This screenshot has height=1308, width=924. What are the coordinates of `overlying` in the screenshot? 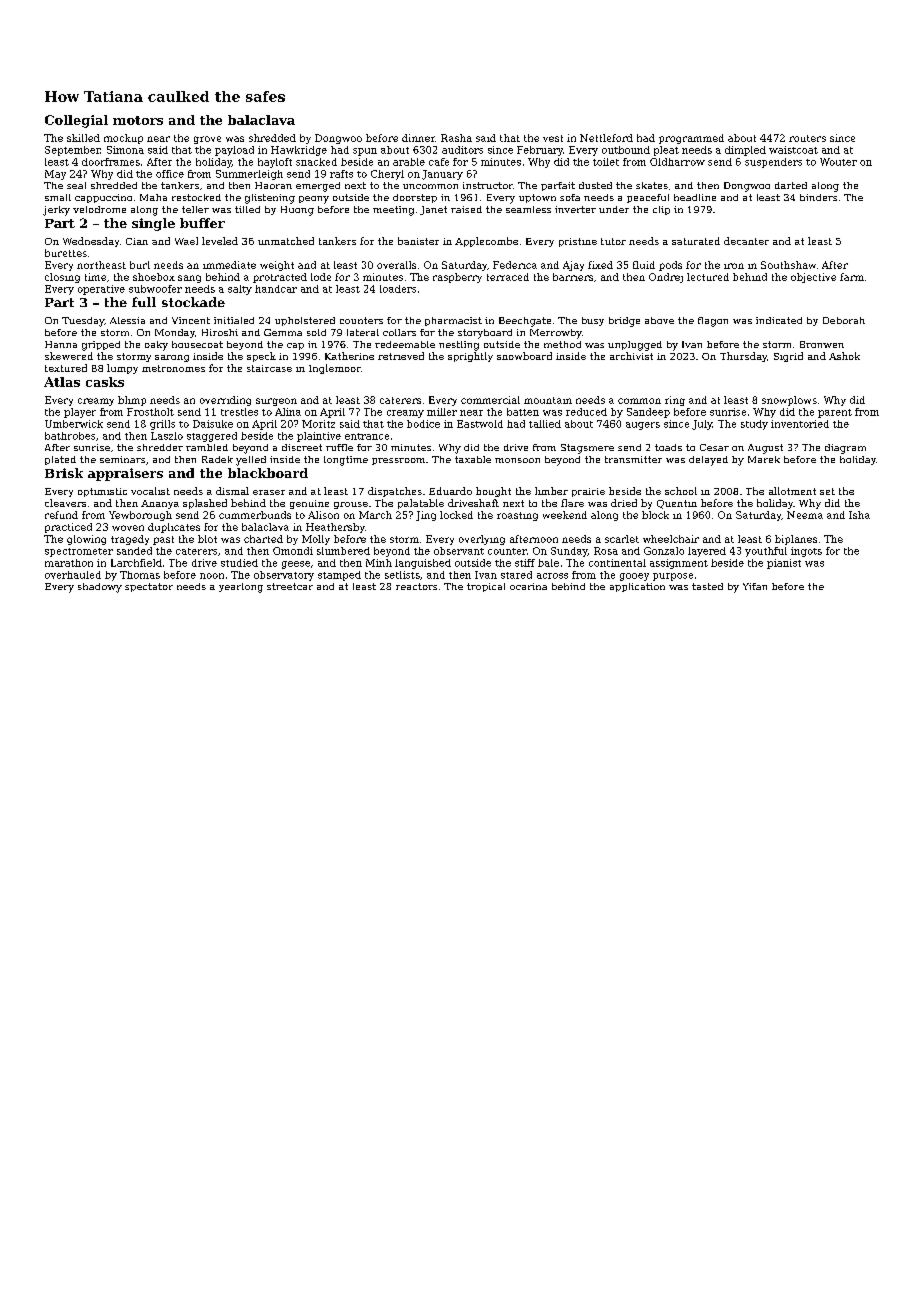 It's located at (482, 540).
